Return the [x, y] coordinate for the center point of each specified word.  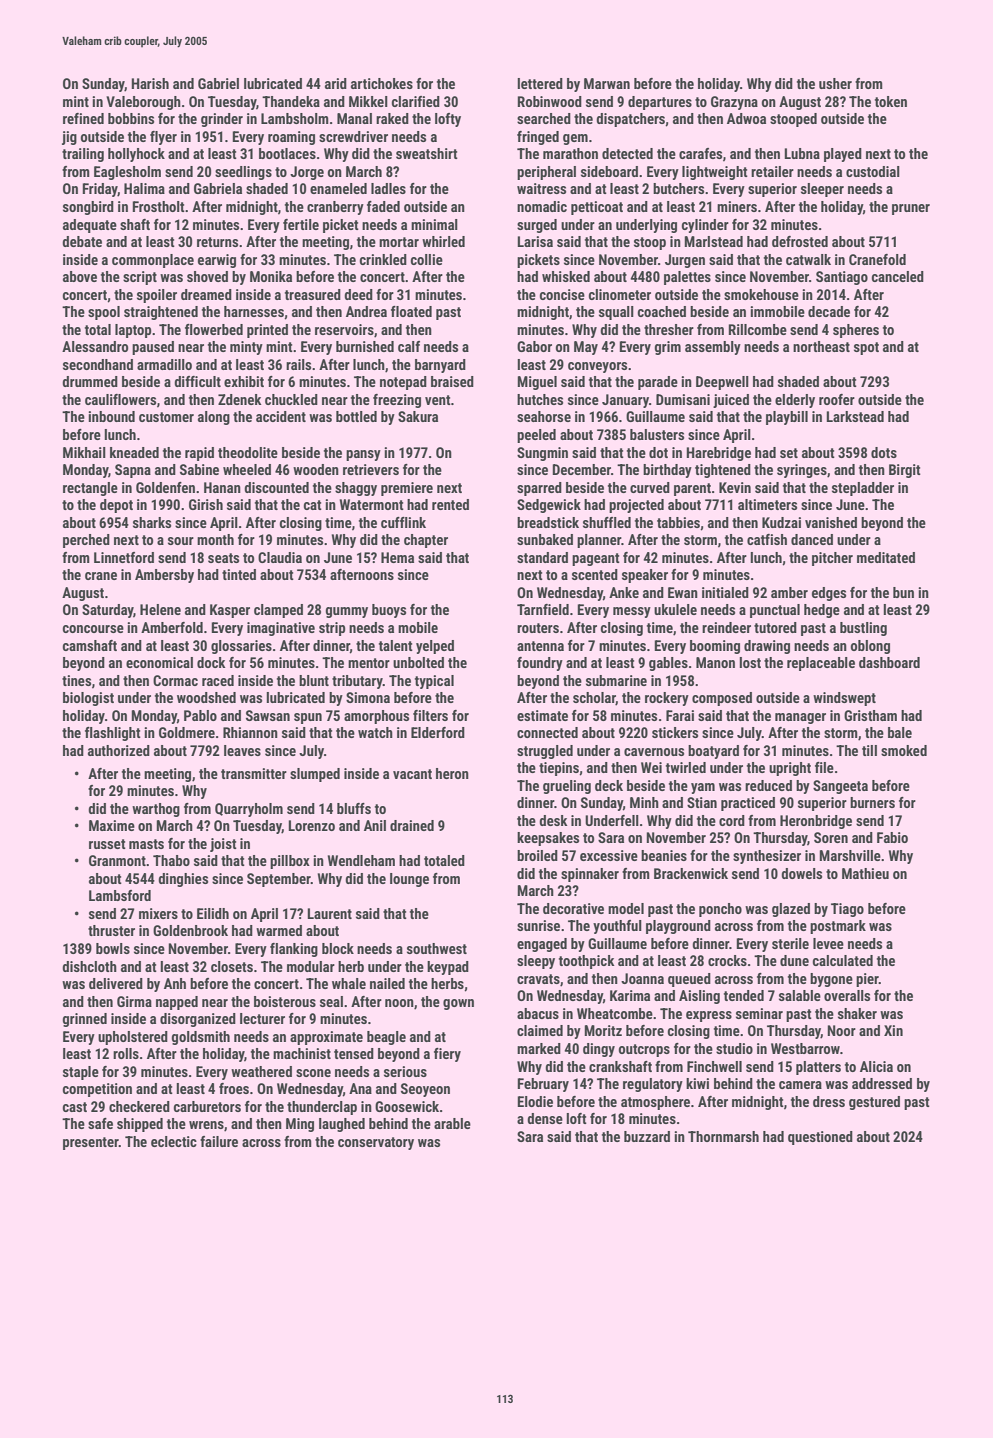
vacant [412, 774]
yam [703, 788]
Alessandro [95, 346]
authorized [119, 750]
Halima [144, 188]
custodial [873, 171]
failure [219, 1141]
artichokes [382, 83]
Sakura [418, 416]
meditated [886, 557]
